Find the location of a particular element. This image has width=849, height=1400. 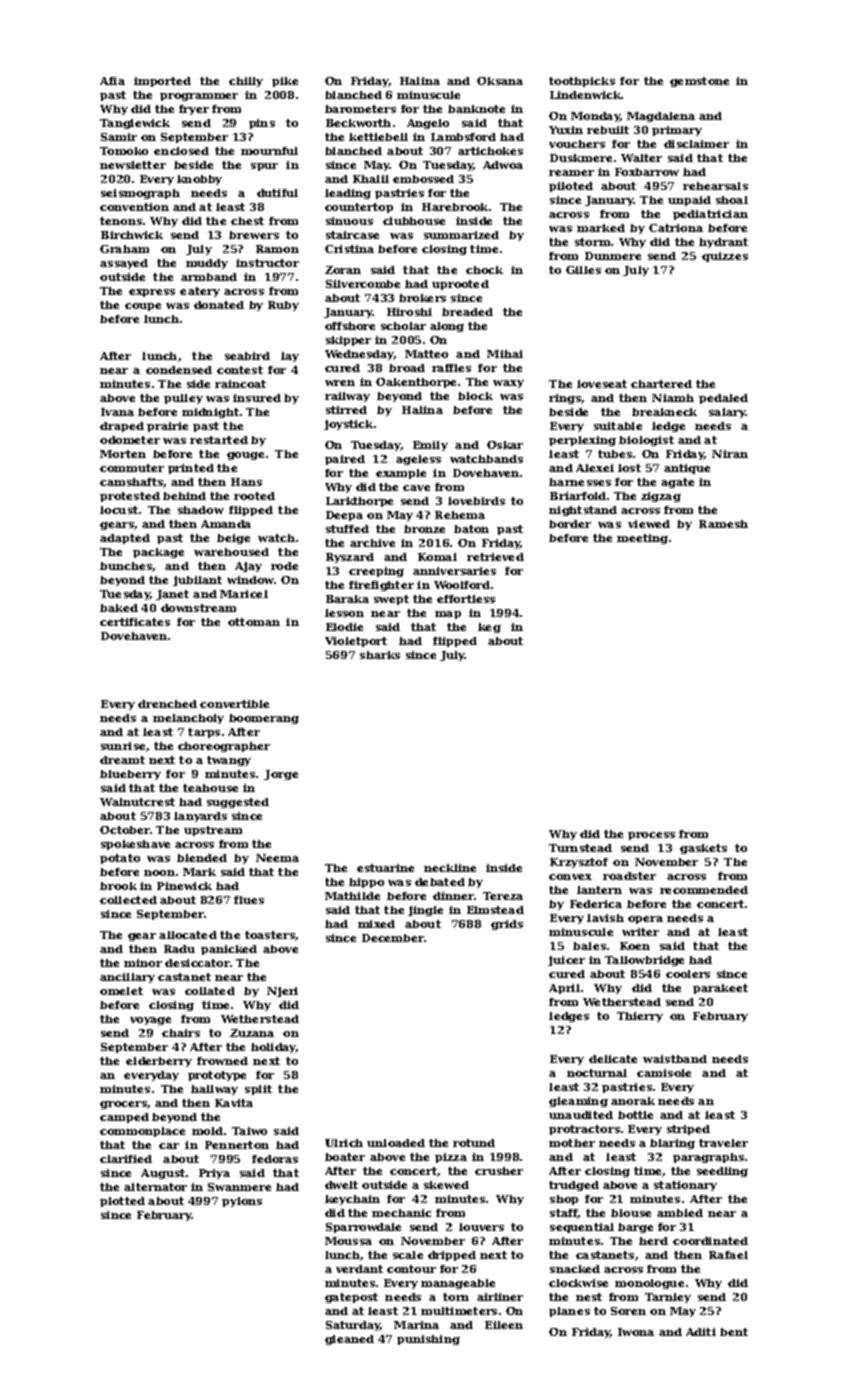

neckline is located at coordinates (450, 868).
